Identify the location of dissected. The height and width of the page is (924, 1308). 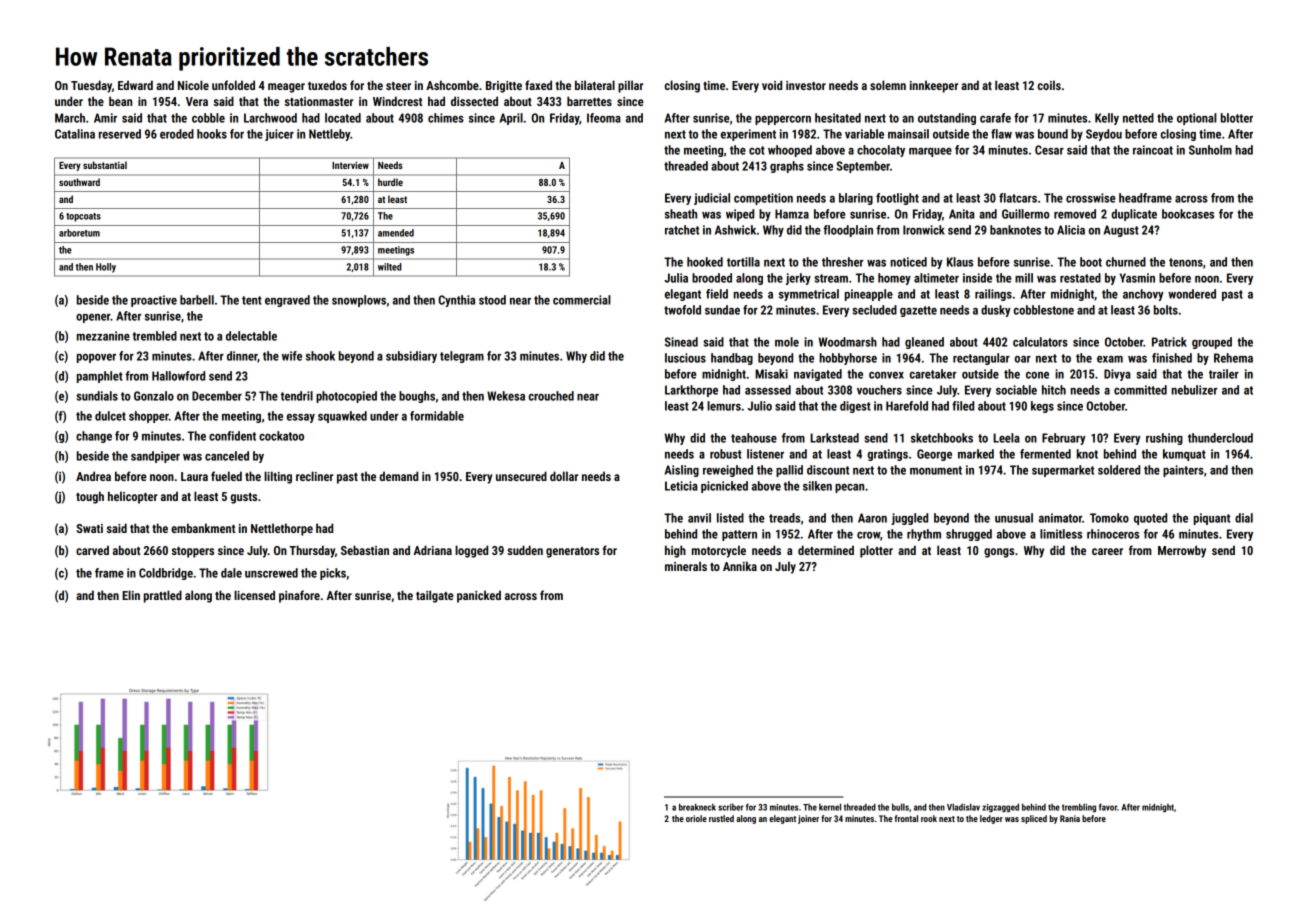
(474, 101).
